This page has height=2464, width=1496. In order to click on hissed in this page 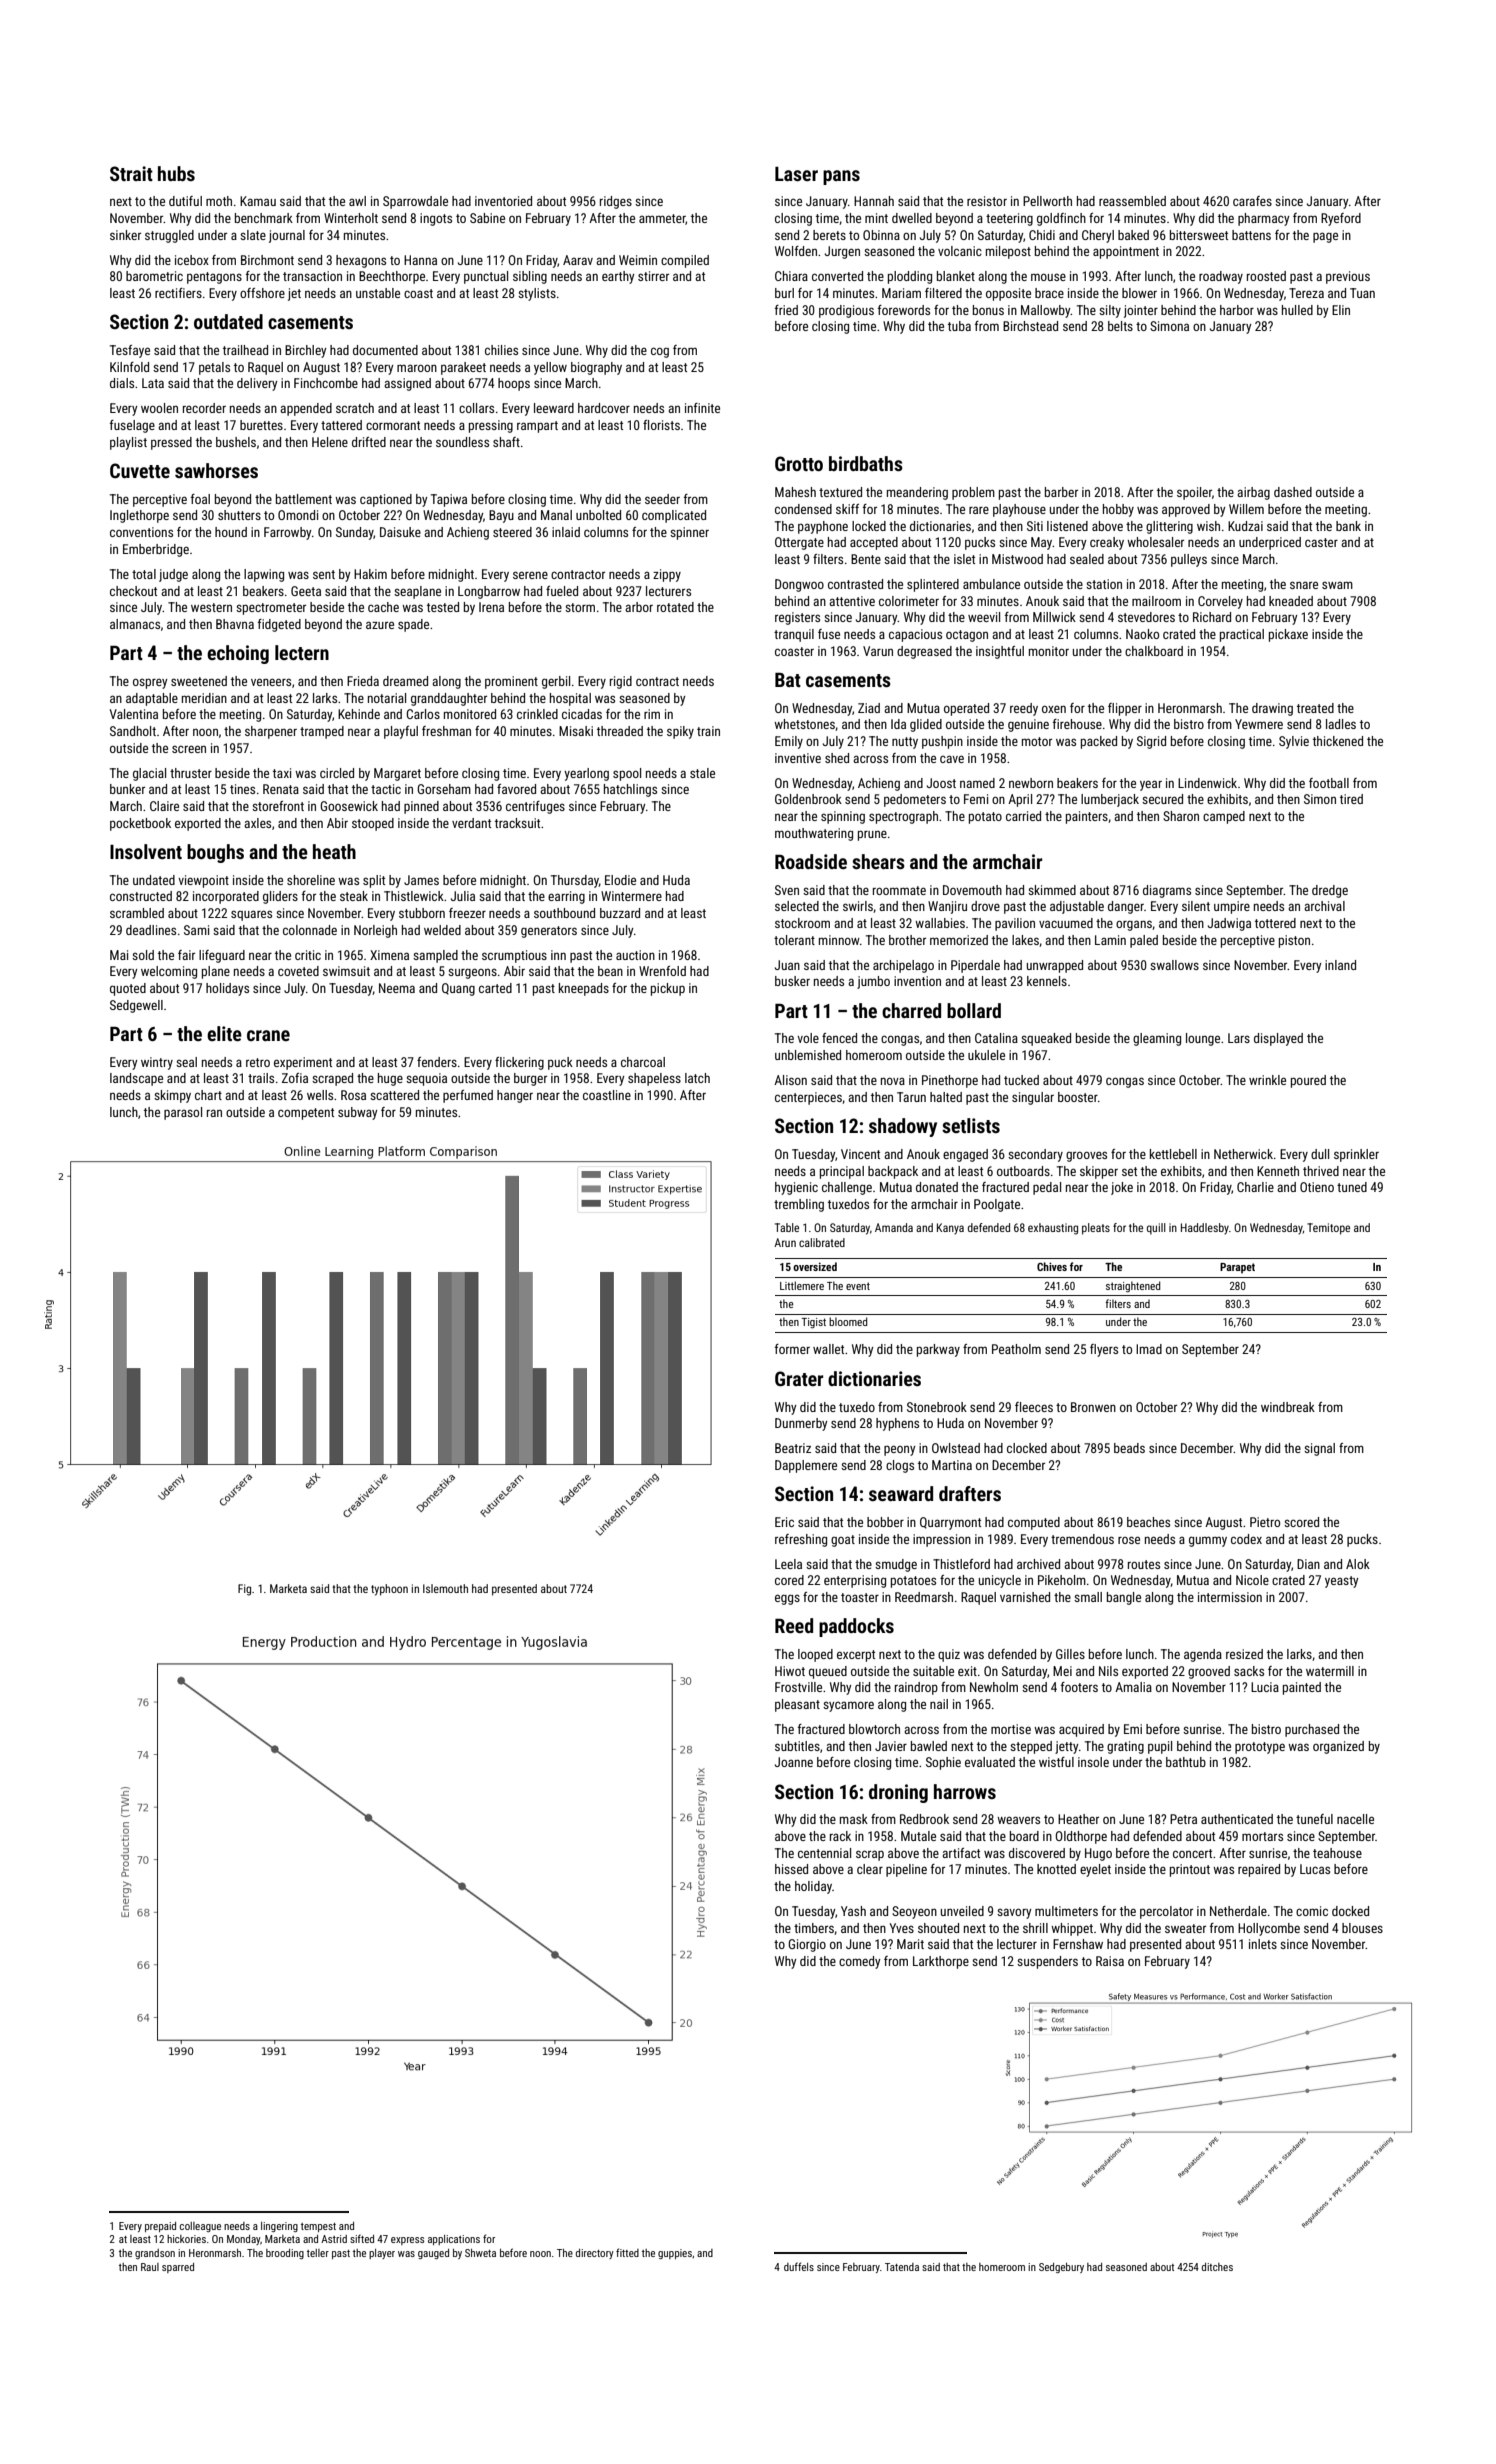, I will do `click(791, 1869)`.
